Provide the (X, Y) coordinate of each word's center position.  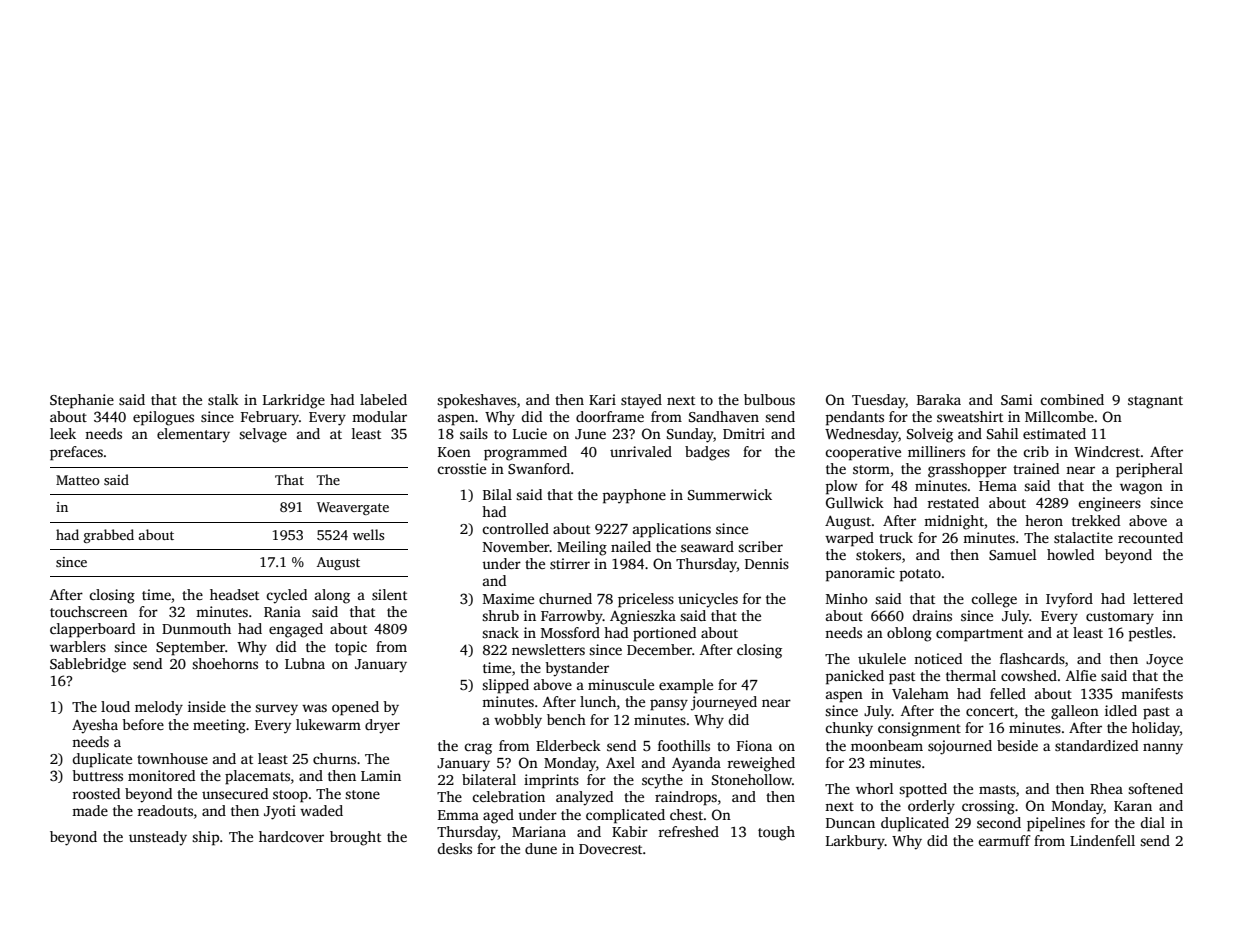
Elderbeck (568, 745)
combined (1072, 399)
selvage (263, 435)
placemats (257, 777)
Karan (1133, 806)
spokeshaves (476, 401)
